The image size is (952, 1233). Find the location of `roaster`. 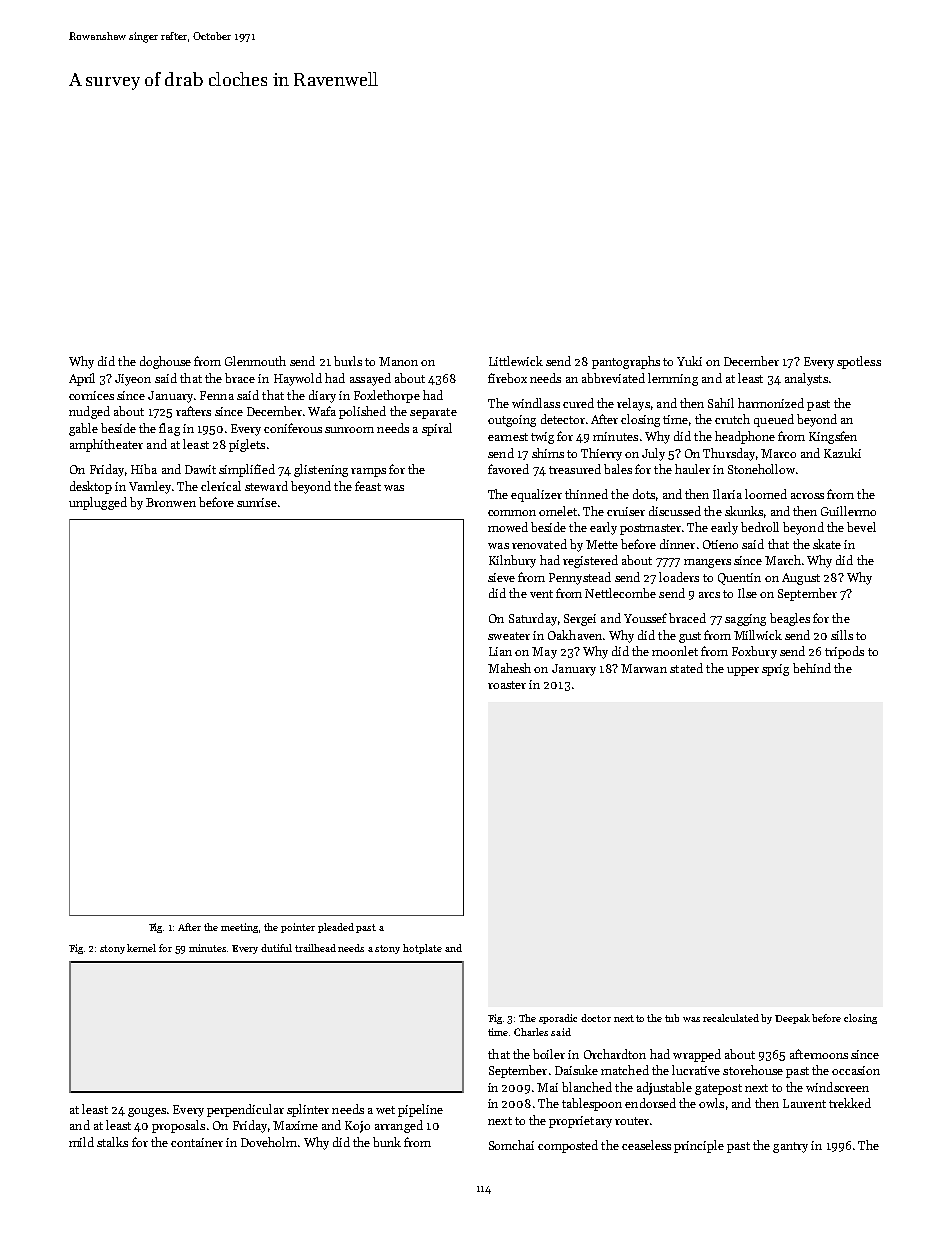

roaster is located at coordinates (507, 685).
